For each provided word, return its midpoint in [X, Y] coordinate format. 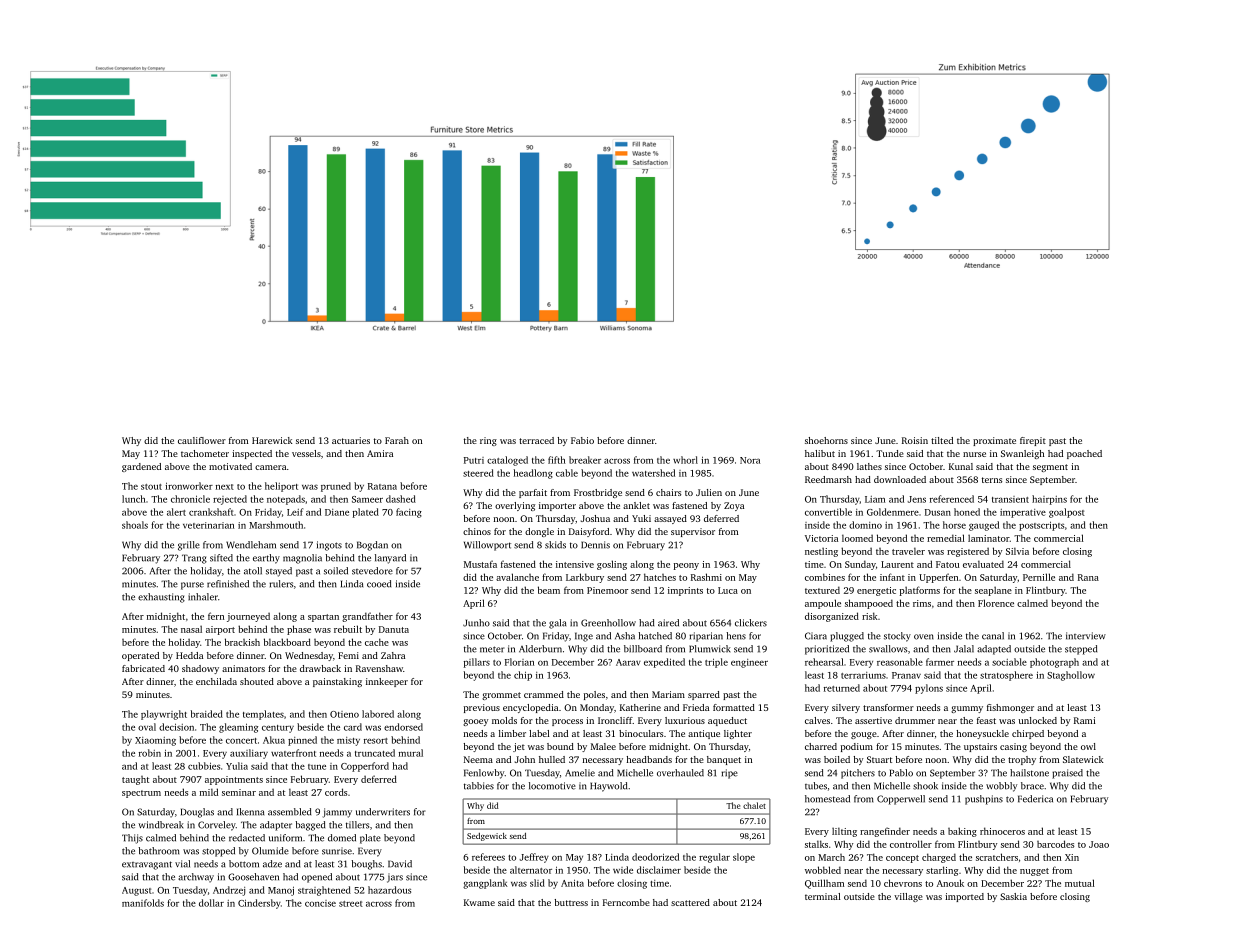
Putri [474, 460]
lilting [844, 832]
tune [317, 767]
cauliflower [202, 440]
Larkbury [585, 578]
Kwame [479, 902]
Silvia [1017, 551]
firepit [1033, 441]
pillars [477, 663]
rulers [281, 584]
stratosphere [1006, 676]
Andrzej [229, 891]
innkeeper [387, 682]
